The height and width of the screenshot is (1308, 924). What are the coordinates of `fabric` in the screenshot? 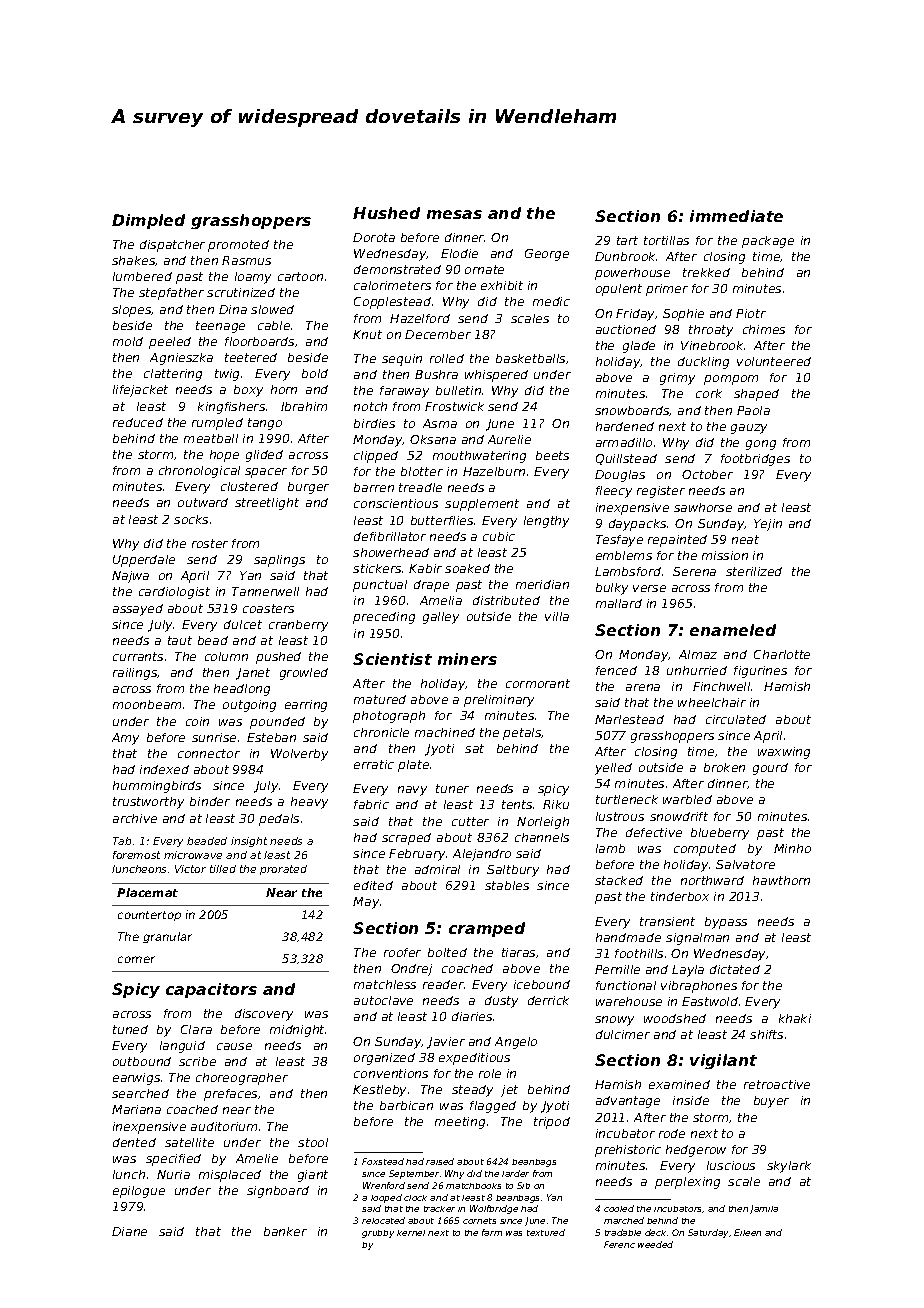 It's located at (371, 804).
